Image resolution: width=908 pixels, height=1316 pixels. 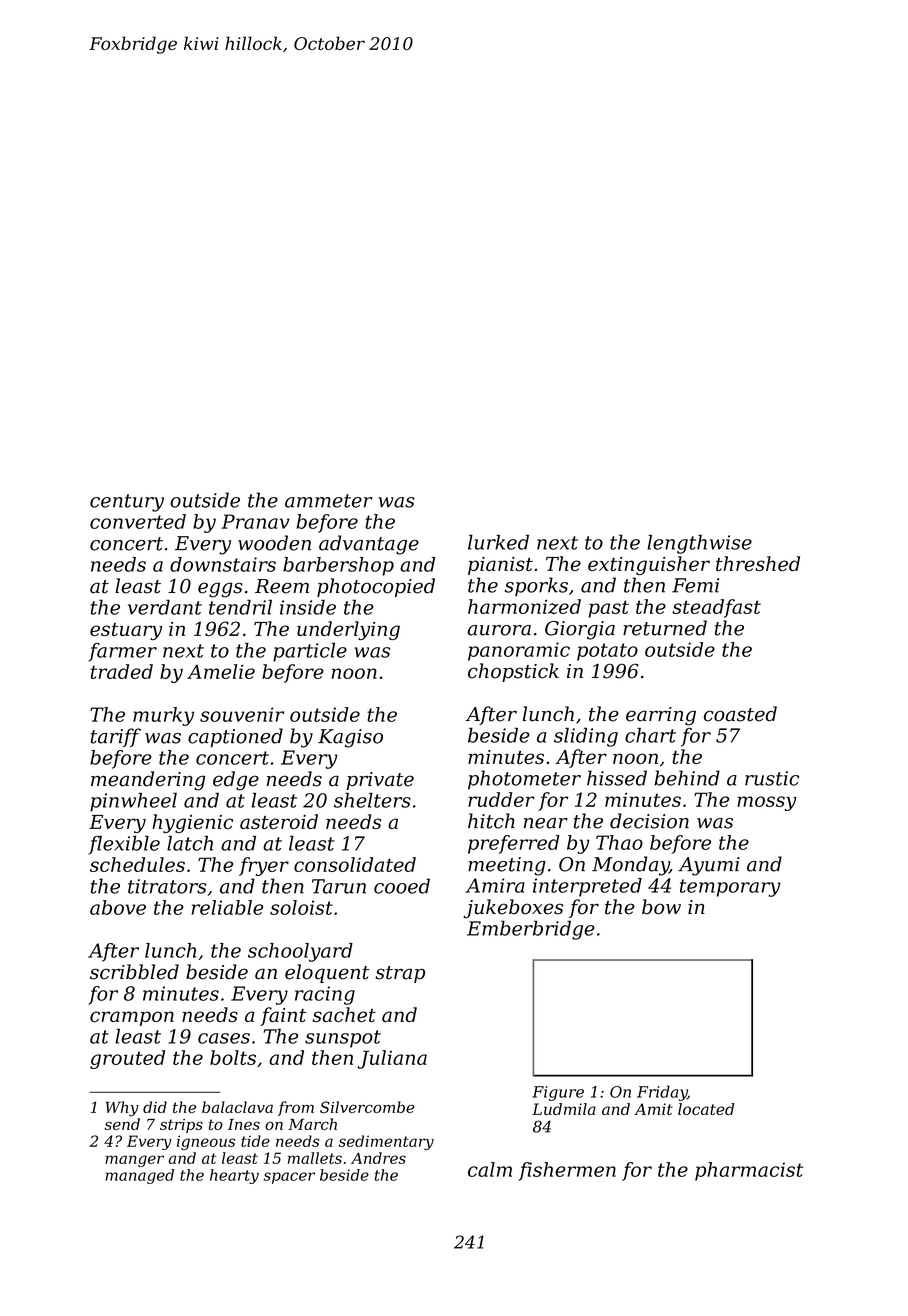 What do you see at coordinates (235, 737) in the screenshot?
I see `captioned` at bounding box center [235, 737].
